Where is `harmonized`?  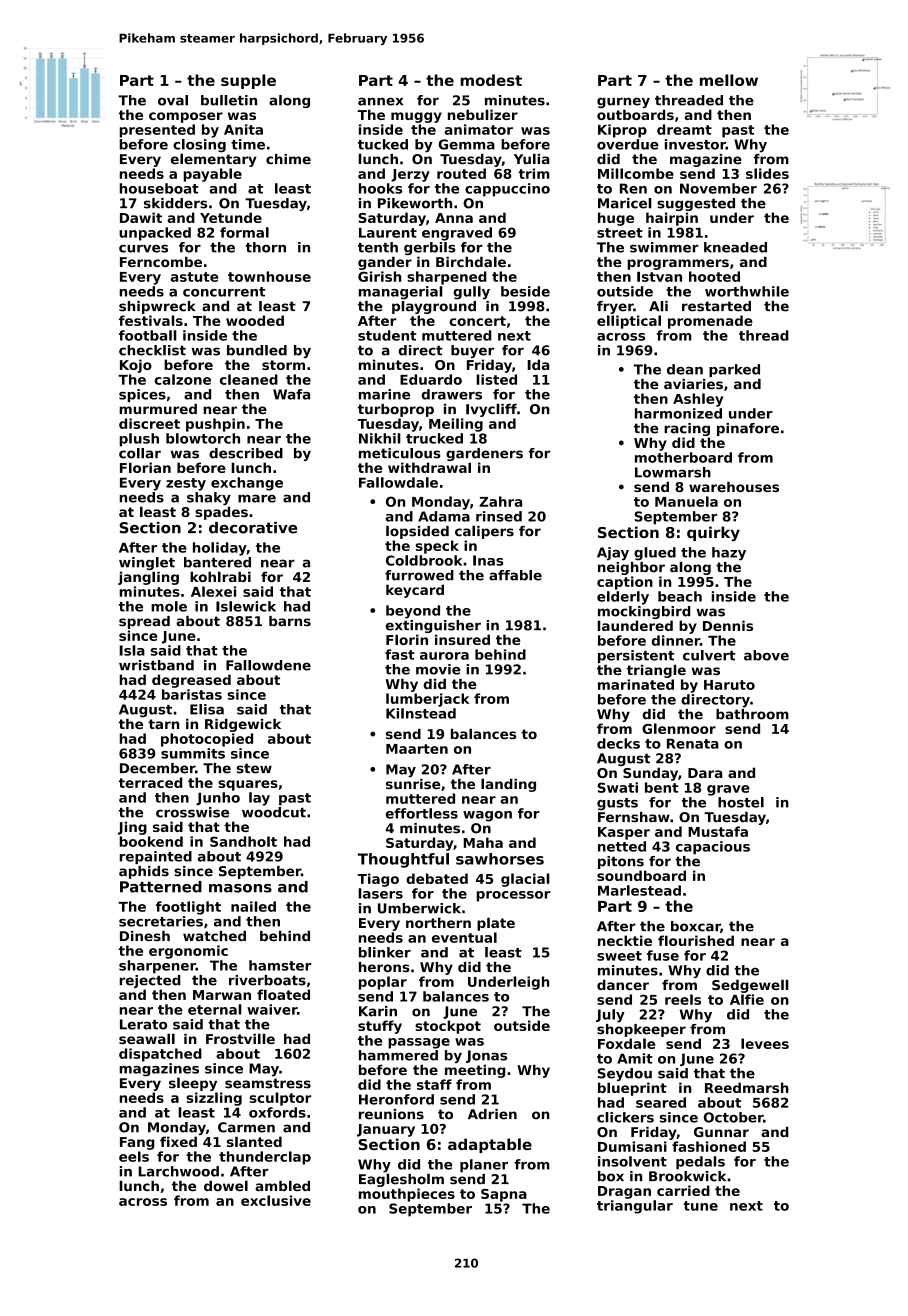
harmonized is located at coordinates (678, 413).
